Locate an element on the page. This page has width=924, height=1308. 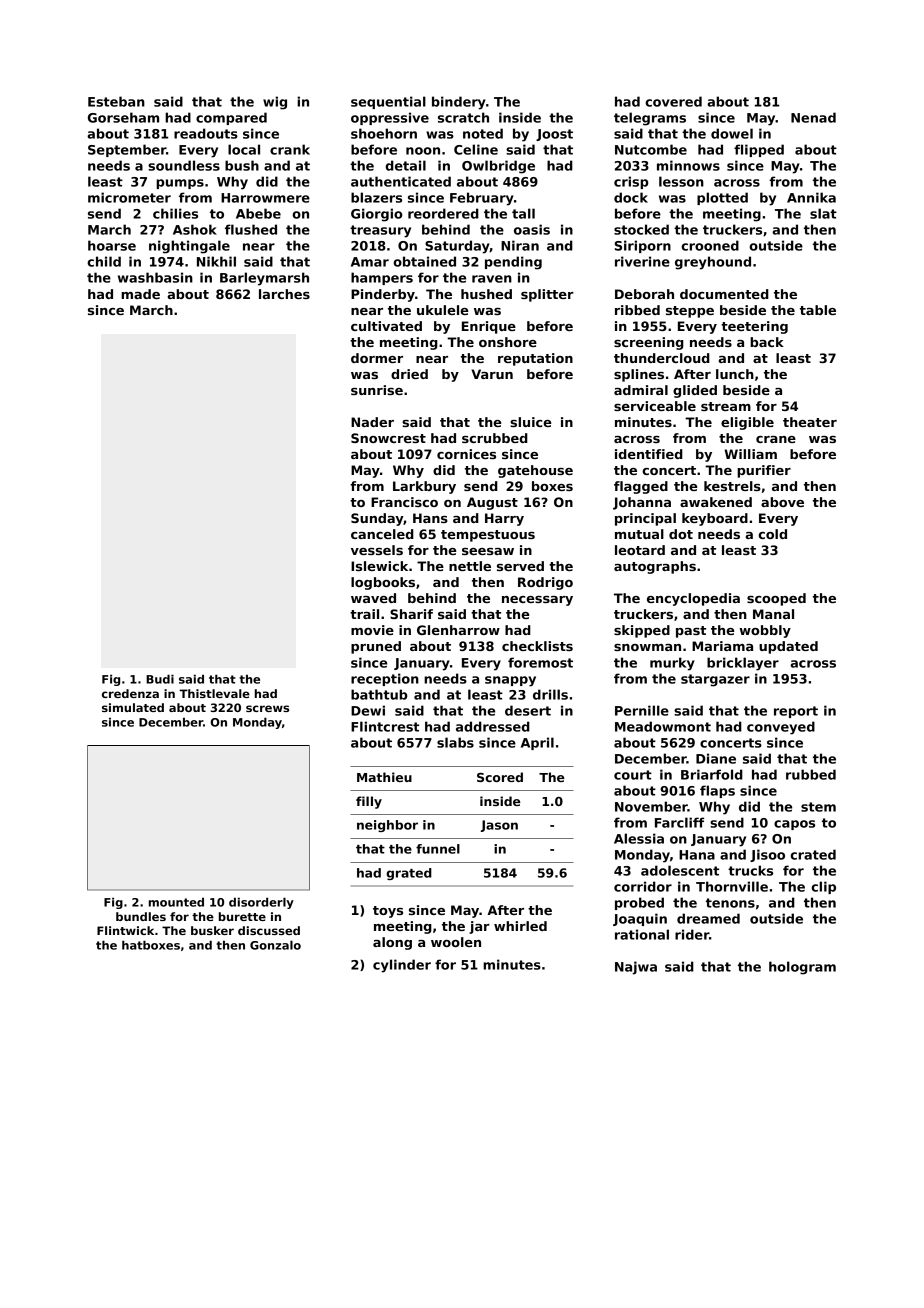
busker is located at coordinates (212, 930).
